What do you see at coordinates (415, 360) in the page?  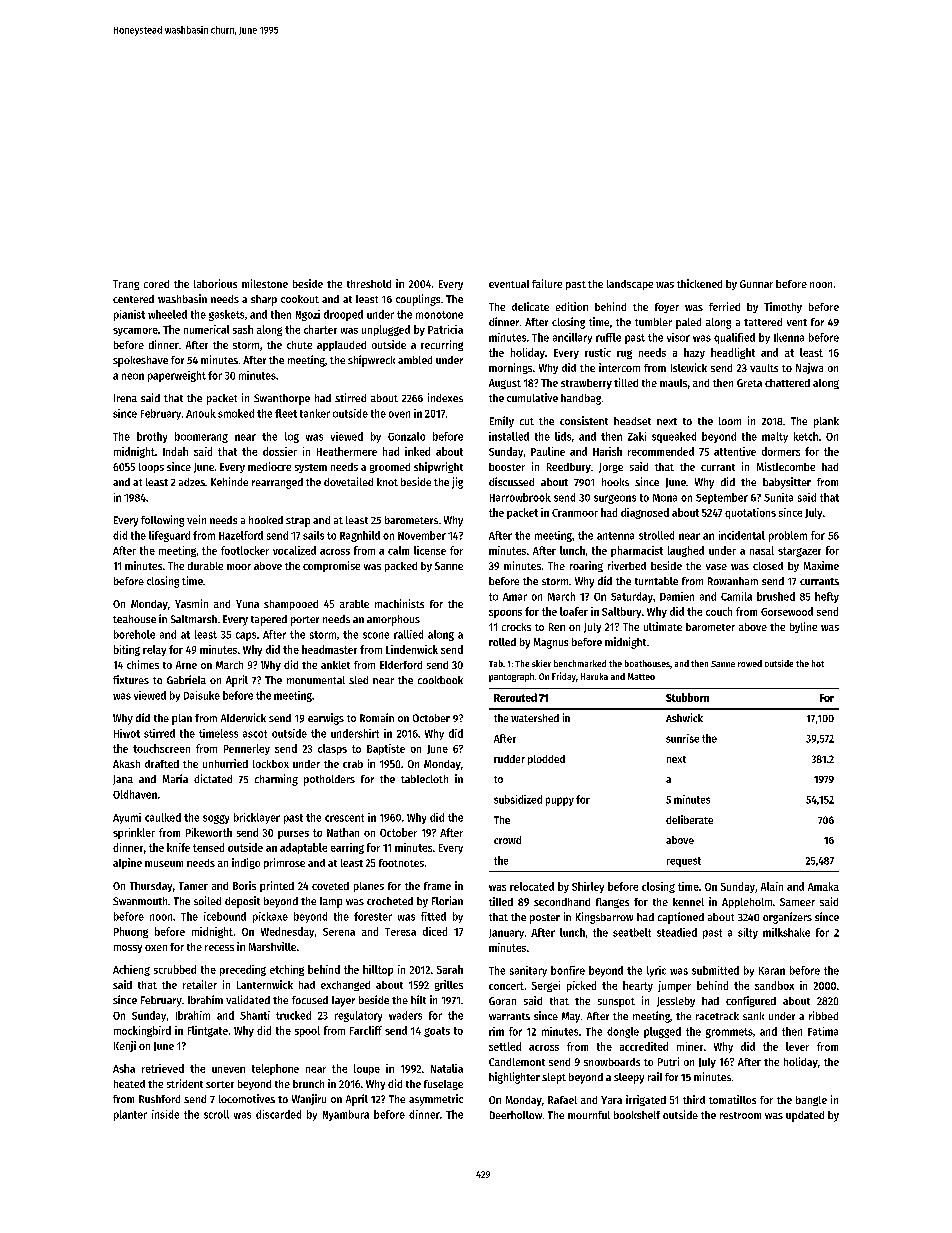 I see `ambled` at bounding box center [415, 360].
